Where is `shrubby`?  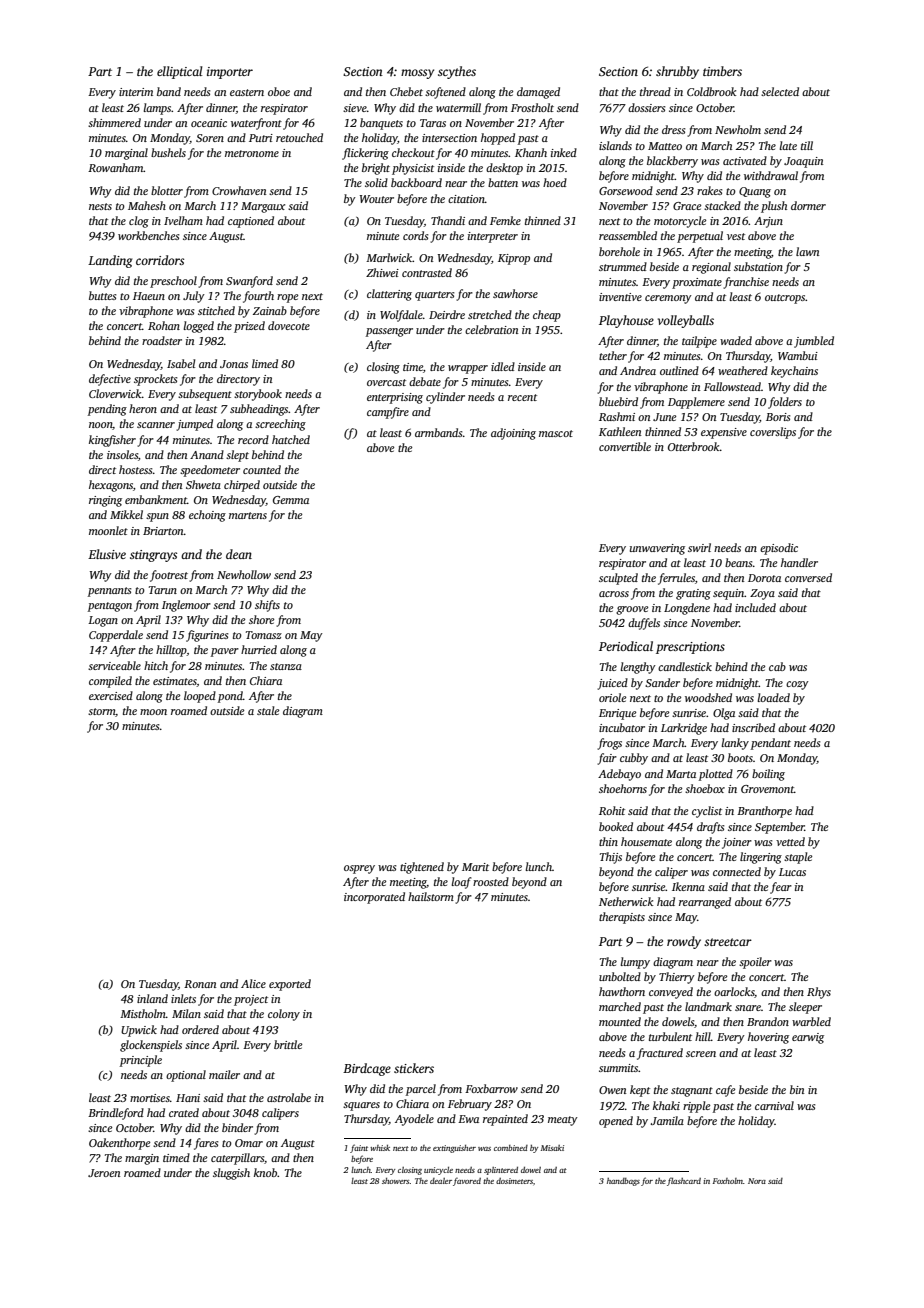
shrubby is located at coordinates (677, 72).
